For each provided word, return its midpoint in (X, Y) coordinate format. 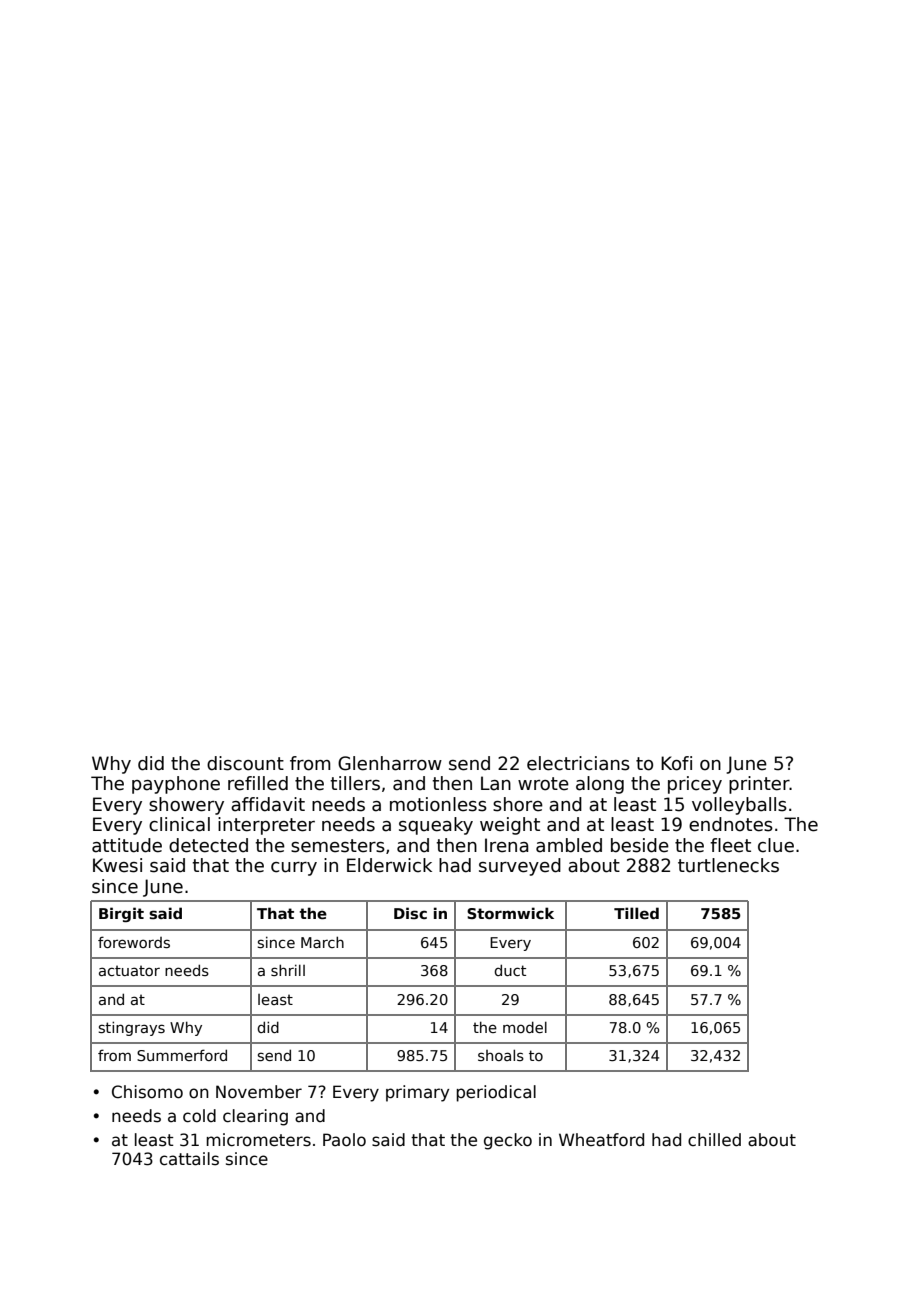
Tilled (636, 913)
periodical (496, 1093)
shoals (501, 1055)
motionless (438, 804)
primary (417, 1093)
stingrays (132, 1028)
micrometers (258, 1140)
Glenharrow (390, 763)
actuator (129, 970)
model (525, 1027)
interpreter (266, 826)
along (600, 785)
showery (186, 806)
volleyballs (739, 806)
